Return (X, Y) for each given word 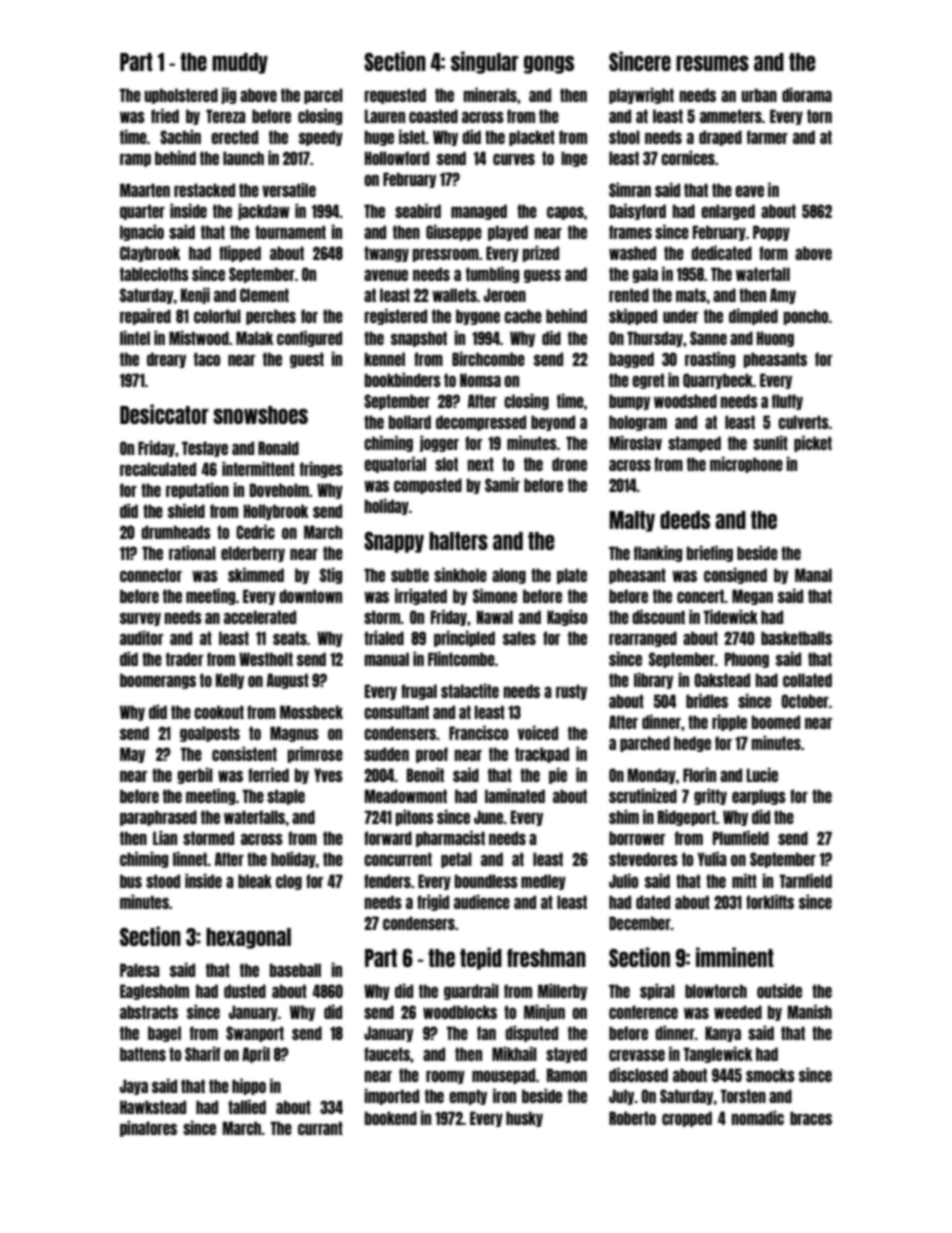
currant (320, 1128)
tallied (247, 1106)
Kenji (195, 295)
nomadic (758, 1117)
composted (428, 486)
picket (813, 443)
